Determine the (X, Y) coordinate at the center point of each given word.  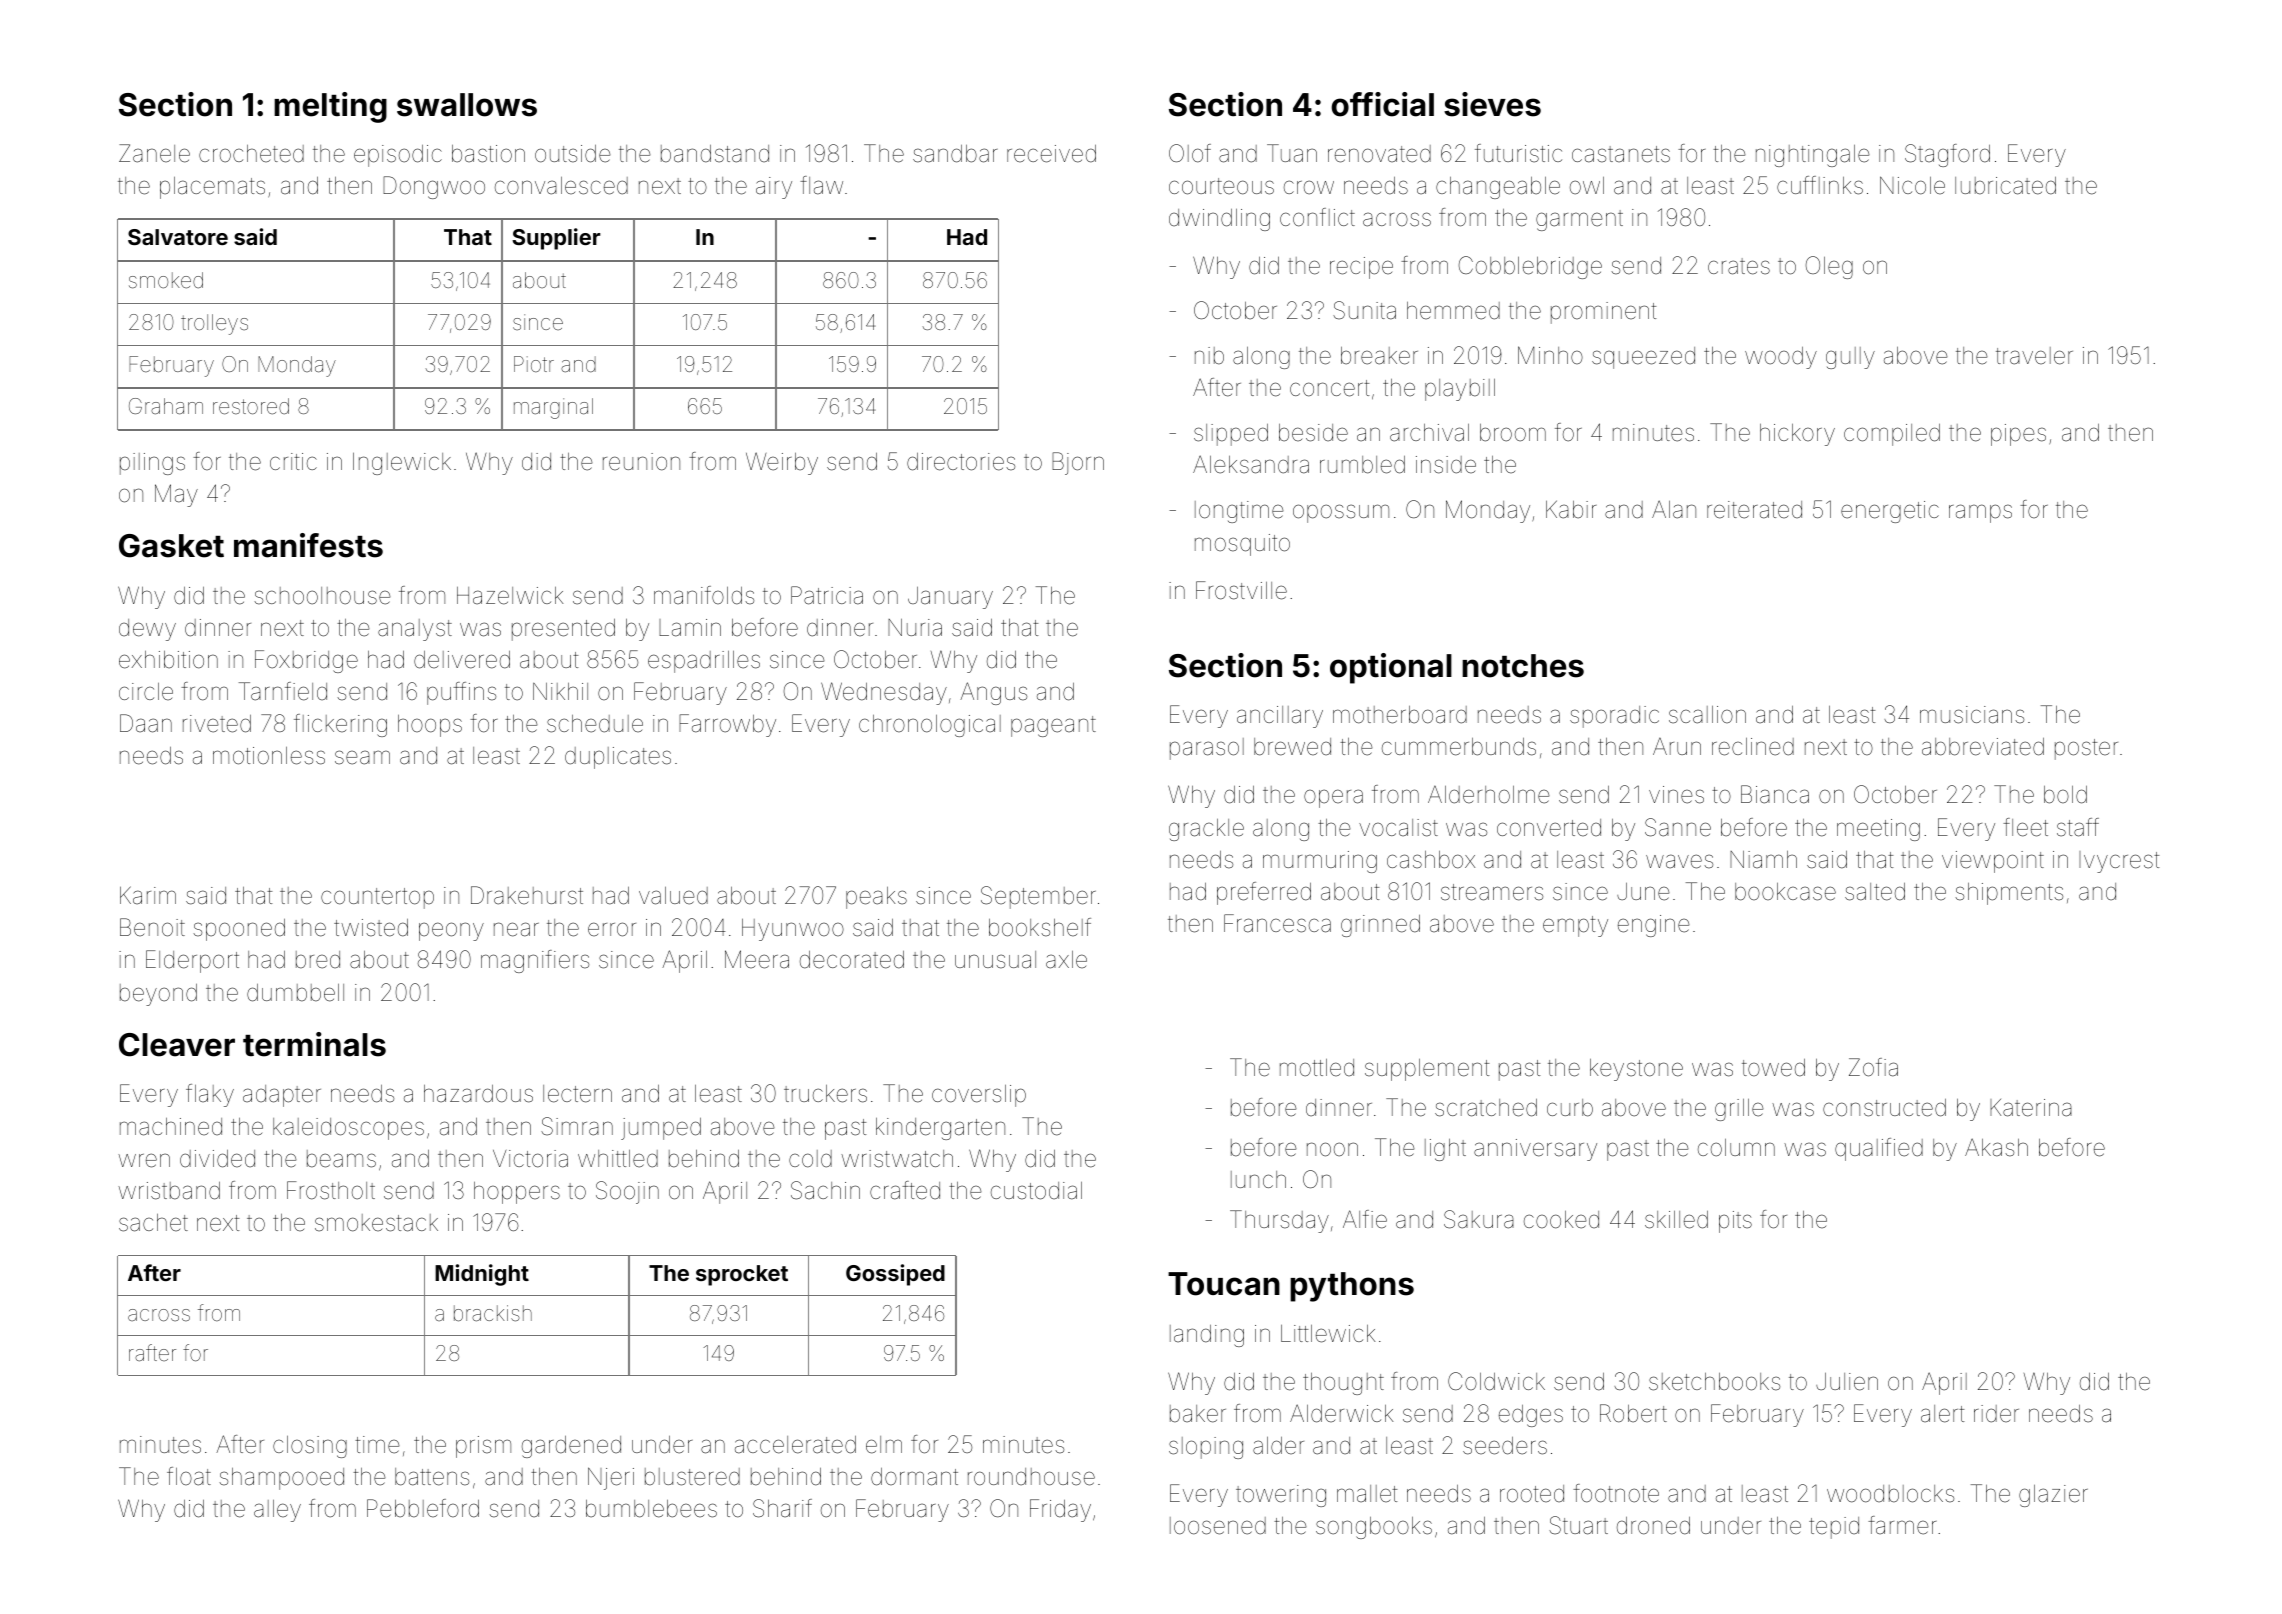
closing (310, 1447)
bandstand (715, 154)
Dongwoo (434, 187)
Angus (993, 693)
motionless (269, 756)
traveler (2034, 356)
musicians (1972, 715)
